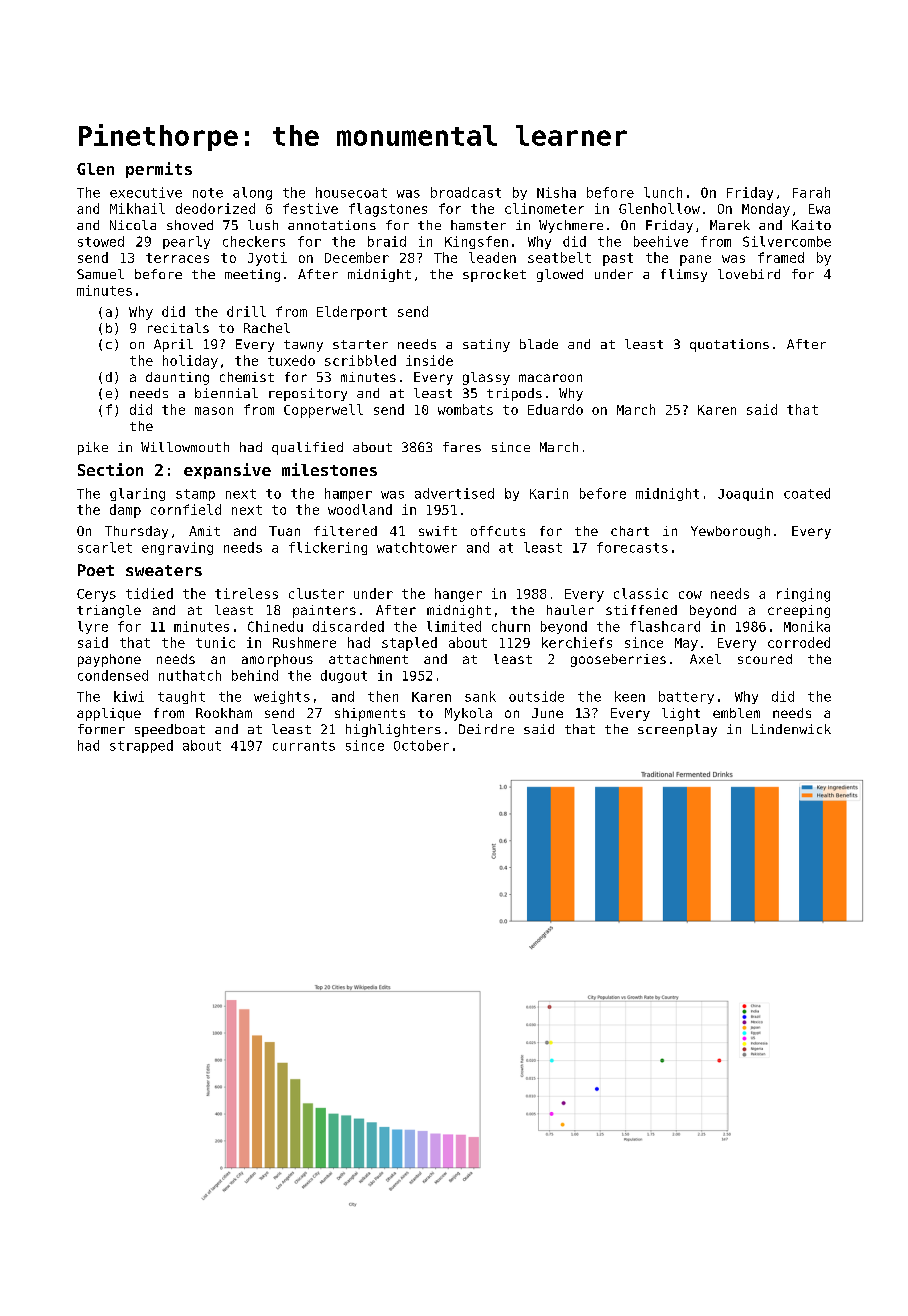 Image resolution: width=908 pixels, height=1316 pixels. Describe the element at coordinates (677, 730) in the document. I see `screenplay` at that location.
